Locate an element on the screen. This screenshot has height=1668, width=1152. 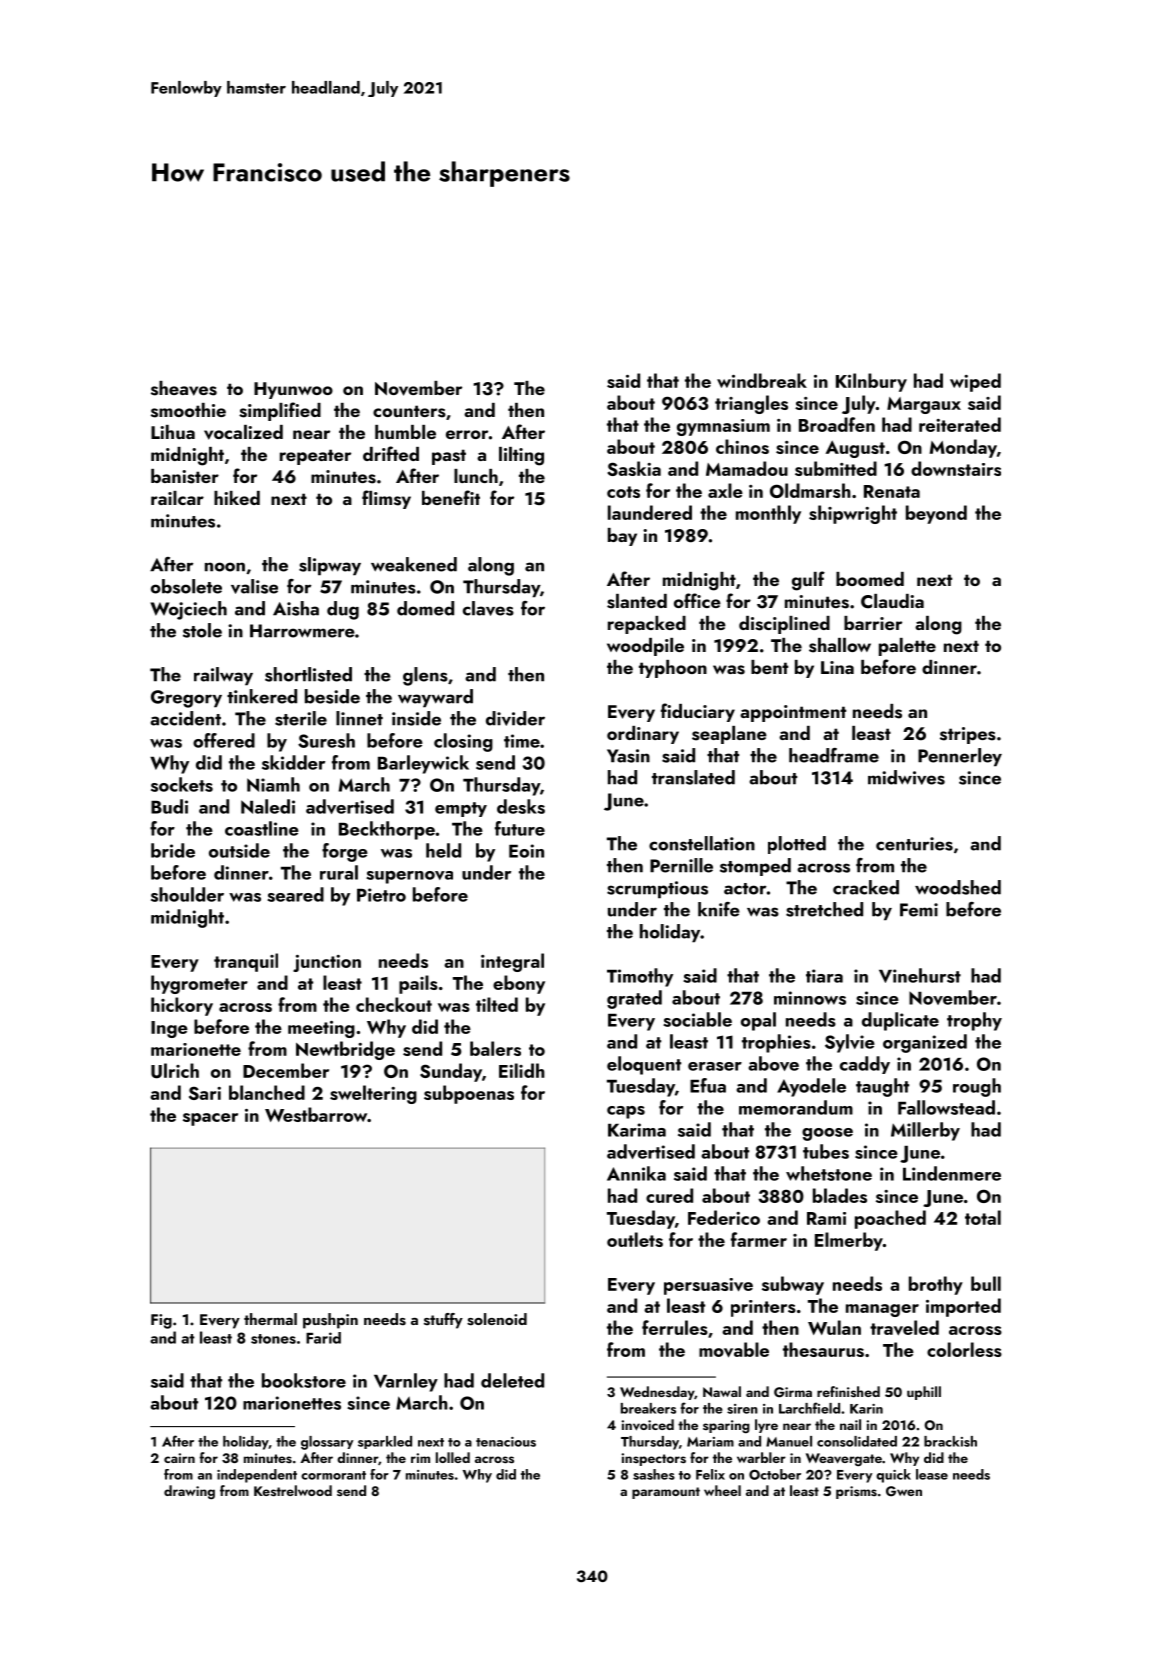
bay is located at coordinates (622, 537).
